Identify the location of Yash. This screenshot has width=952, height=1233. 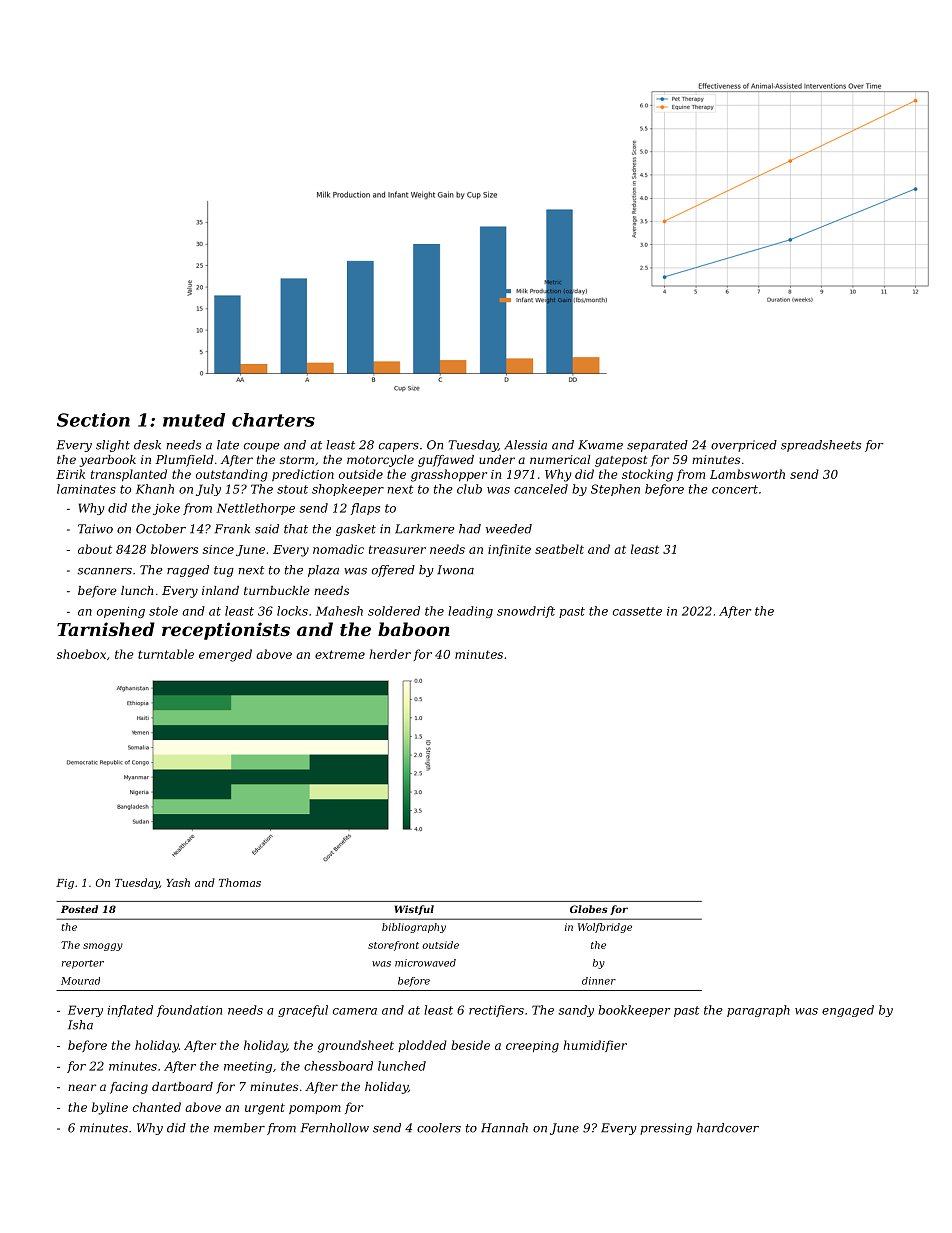
(178, 882).
